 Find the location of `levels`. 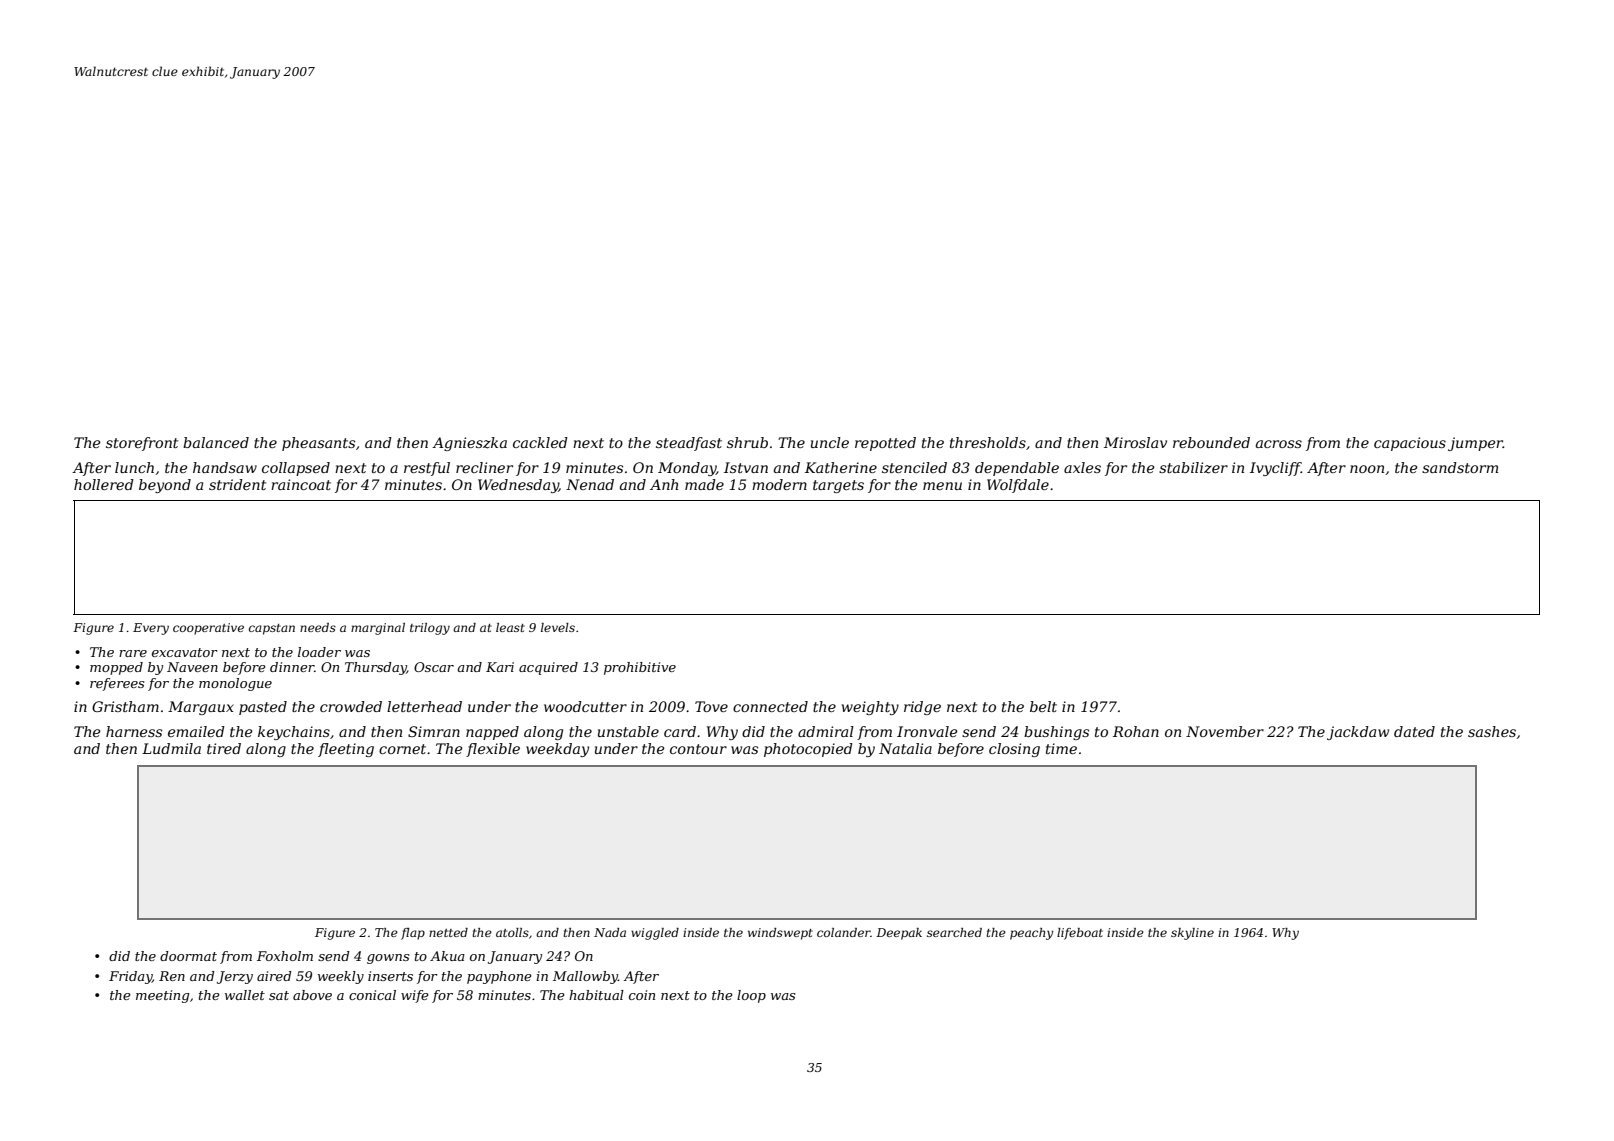

levels is located at coordinates (558, 627).
